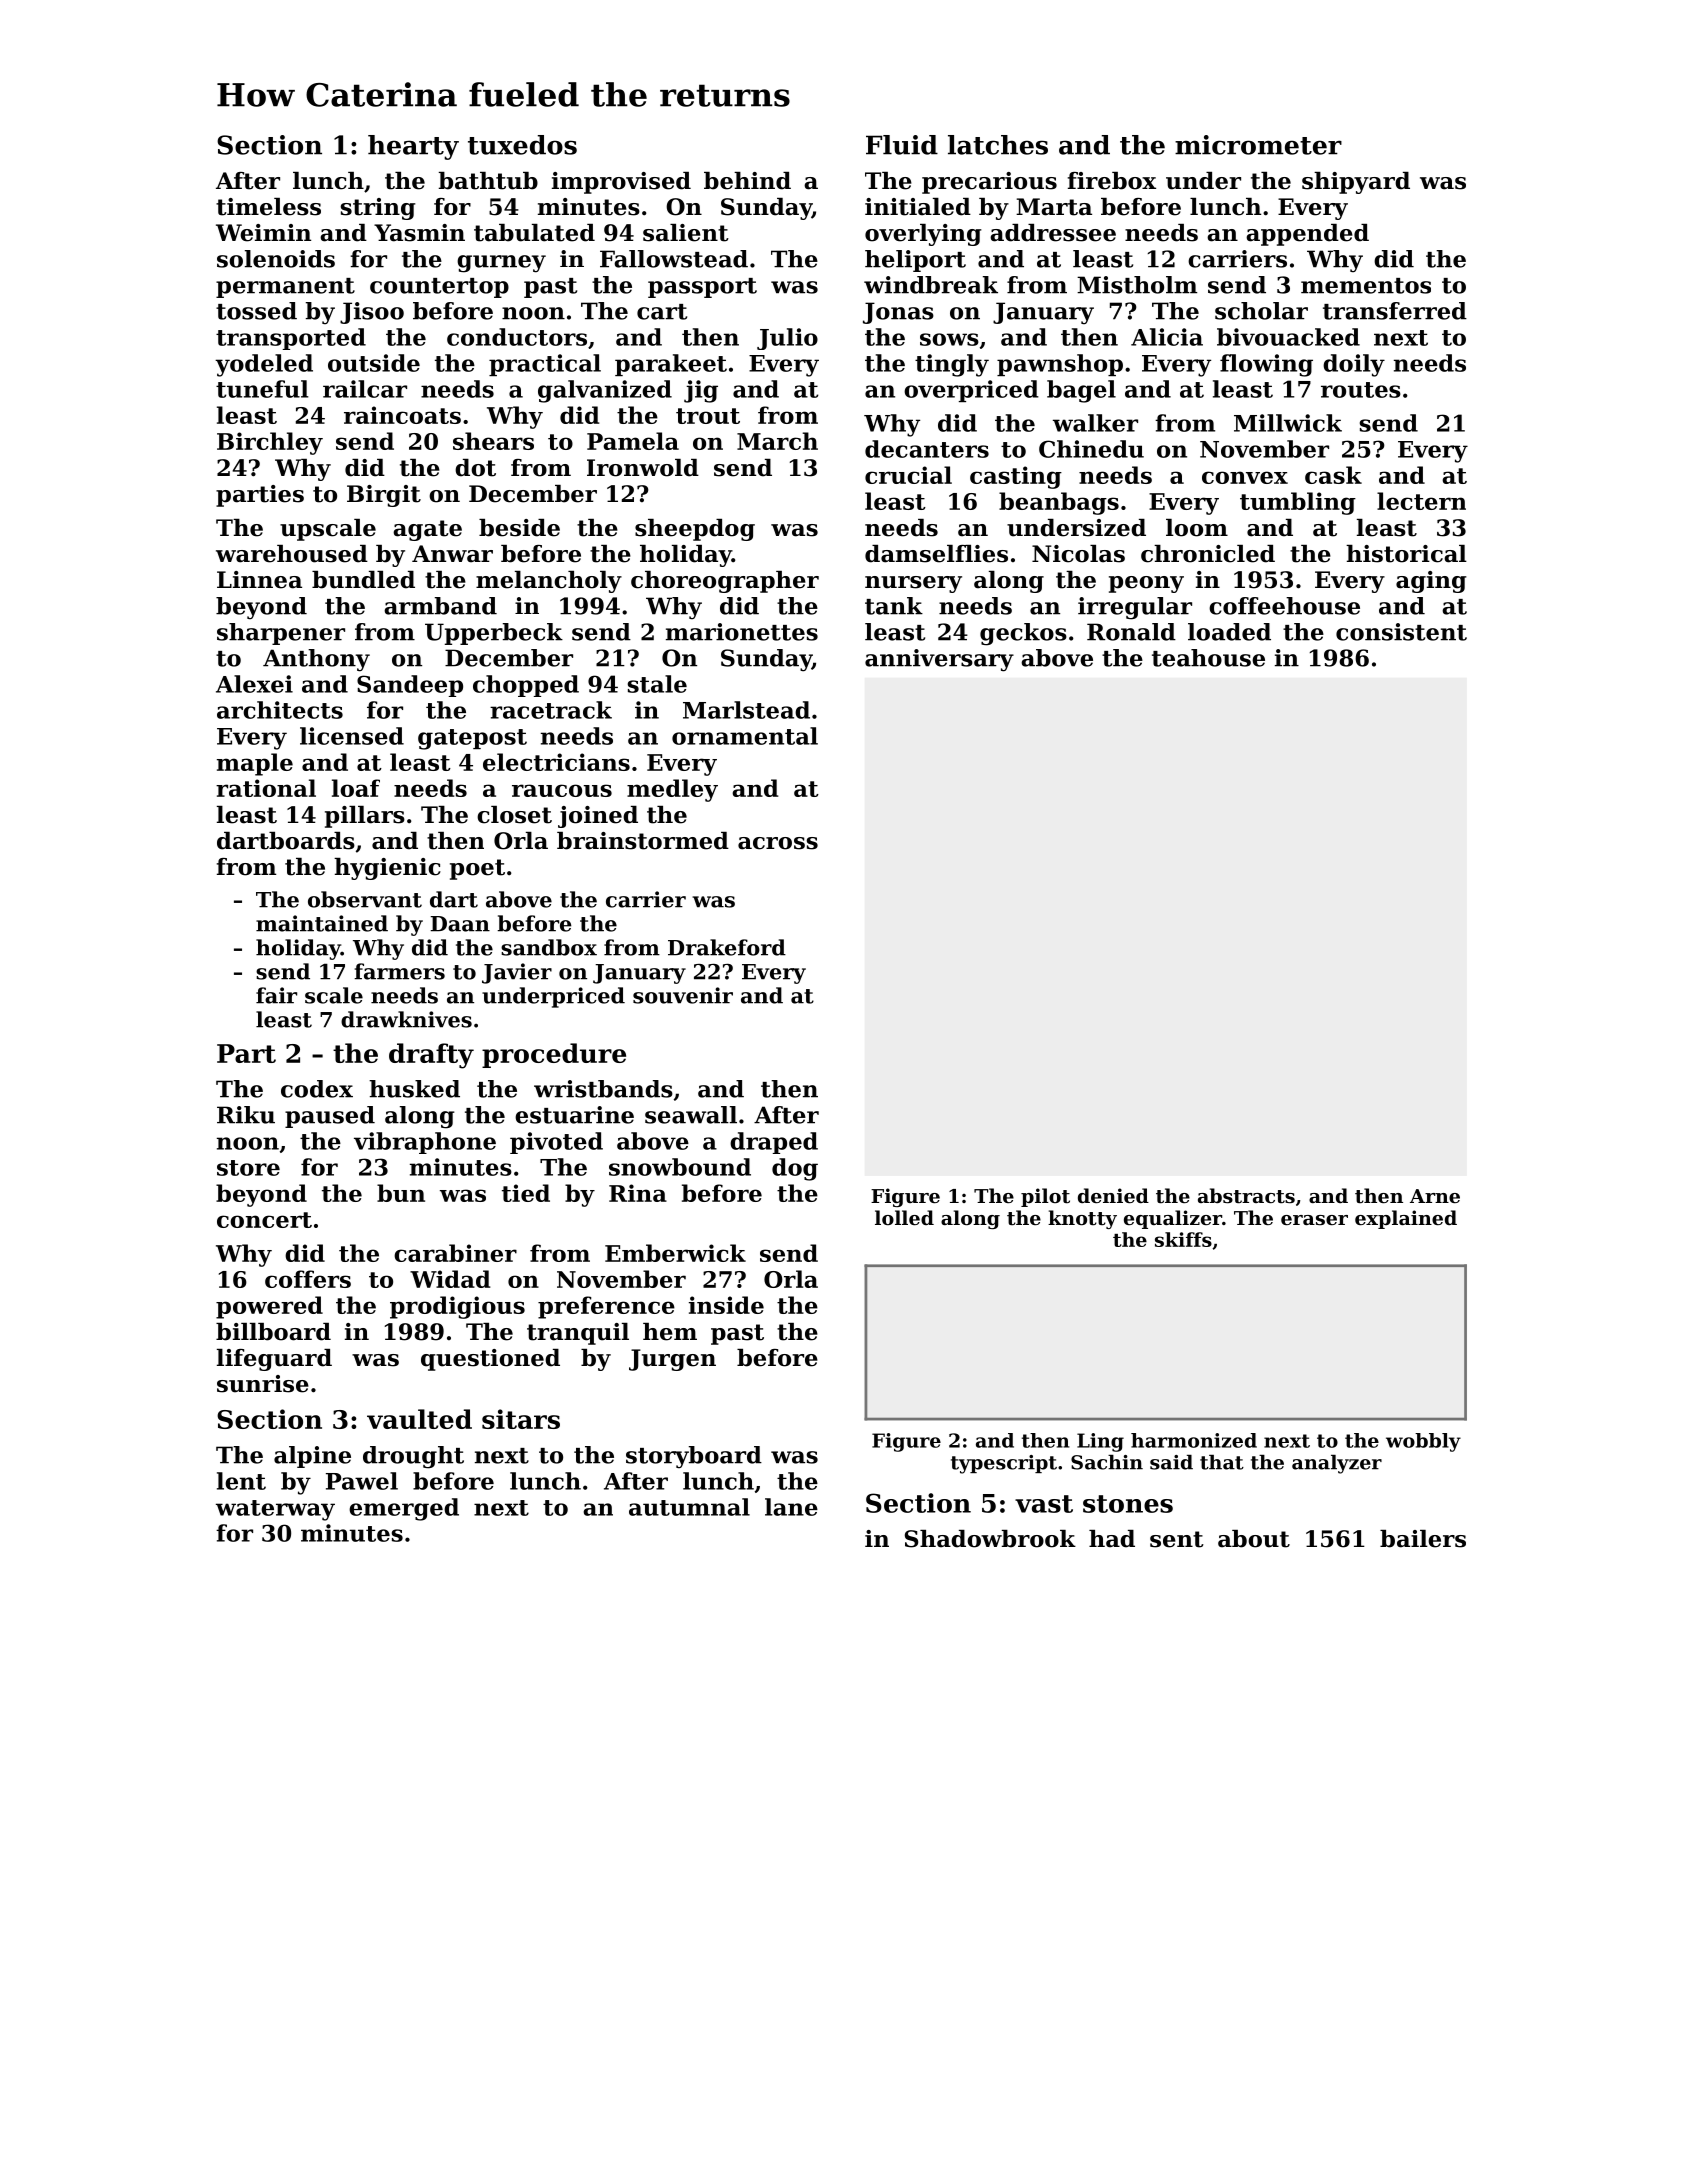 This screenshot has height=2178, width=1683. What do you see at coordinates (522, 145) in the screenshot?
I see `tuxedos` at bounding box center [522, 145].
